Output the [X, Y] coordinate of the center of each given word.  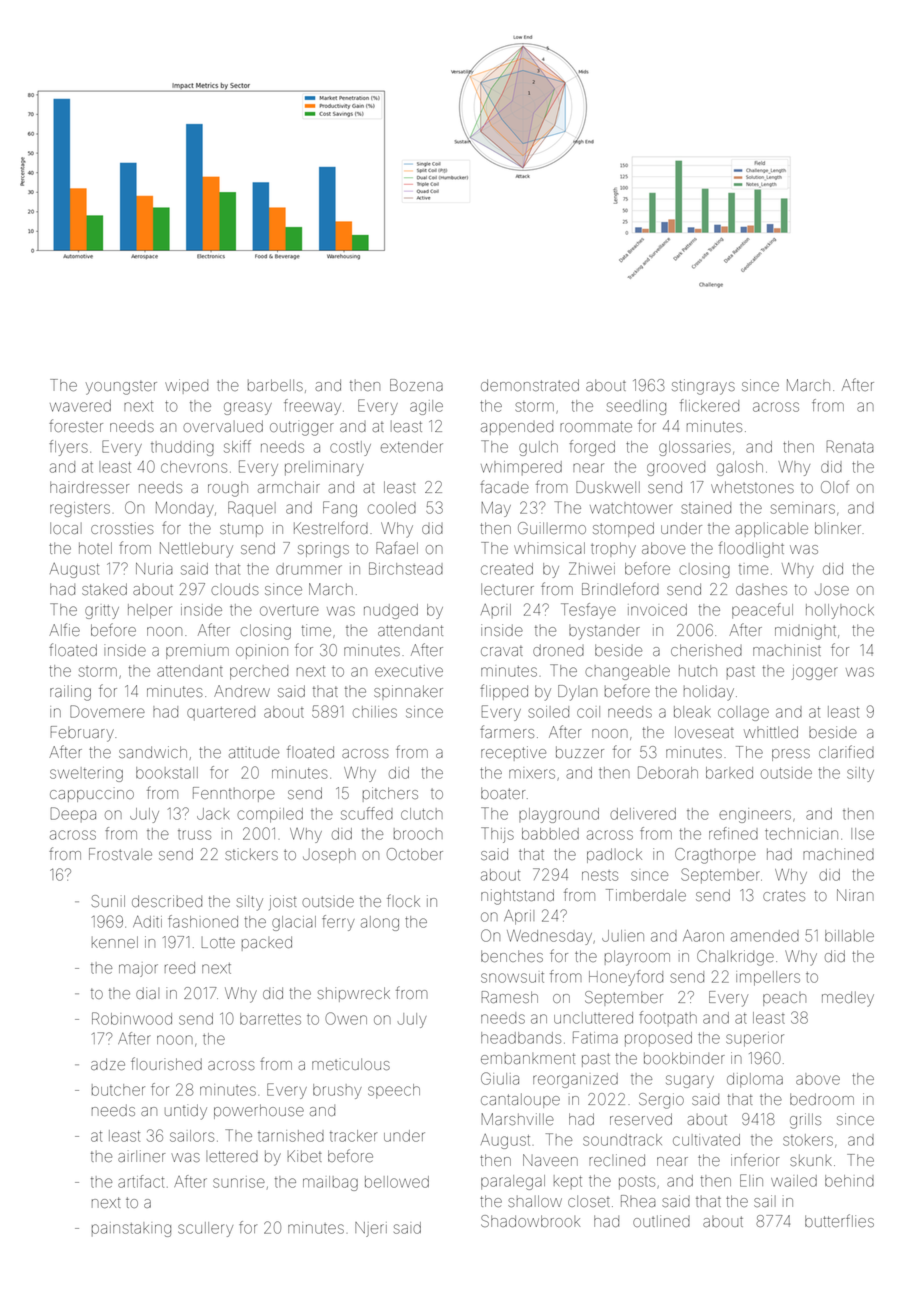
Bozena [416, 385]
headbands [521, 1038]
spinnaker [408, 692]
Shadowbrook [530, 1221]
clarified [846, 751]
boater [503, 793]
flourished [166, 1063]
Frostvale [120, 854]
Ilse [862, 834]
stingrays [703, 387]
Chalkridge [735, 958]
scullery [205, 1229]
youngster [121, 388]
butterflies [839, 1220]
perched [259, 672]
